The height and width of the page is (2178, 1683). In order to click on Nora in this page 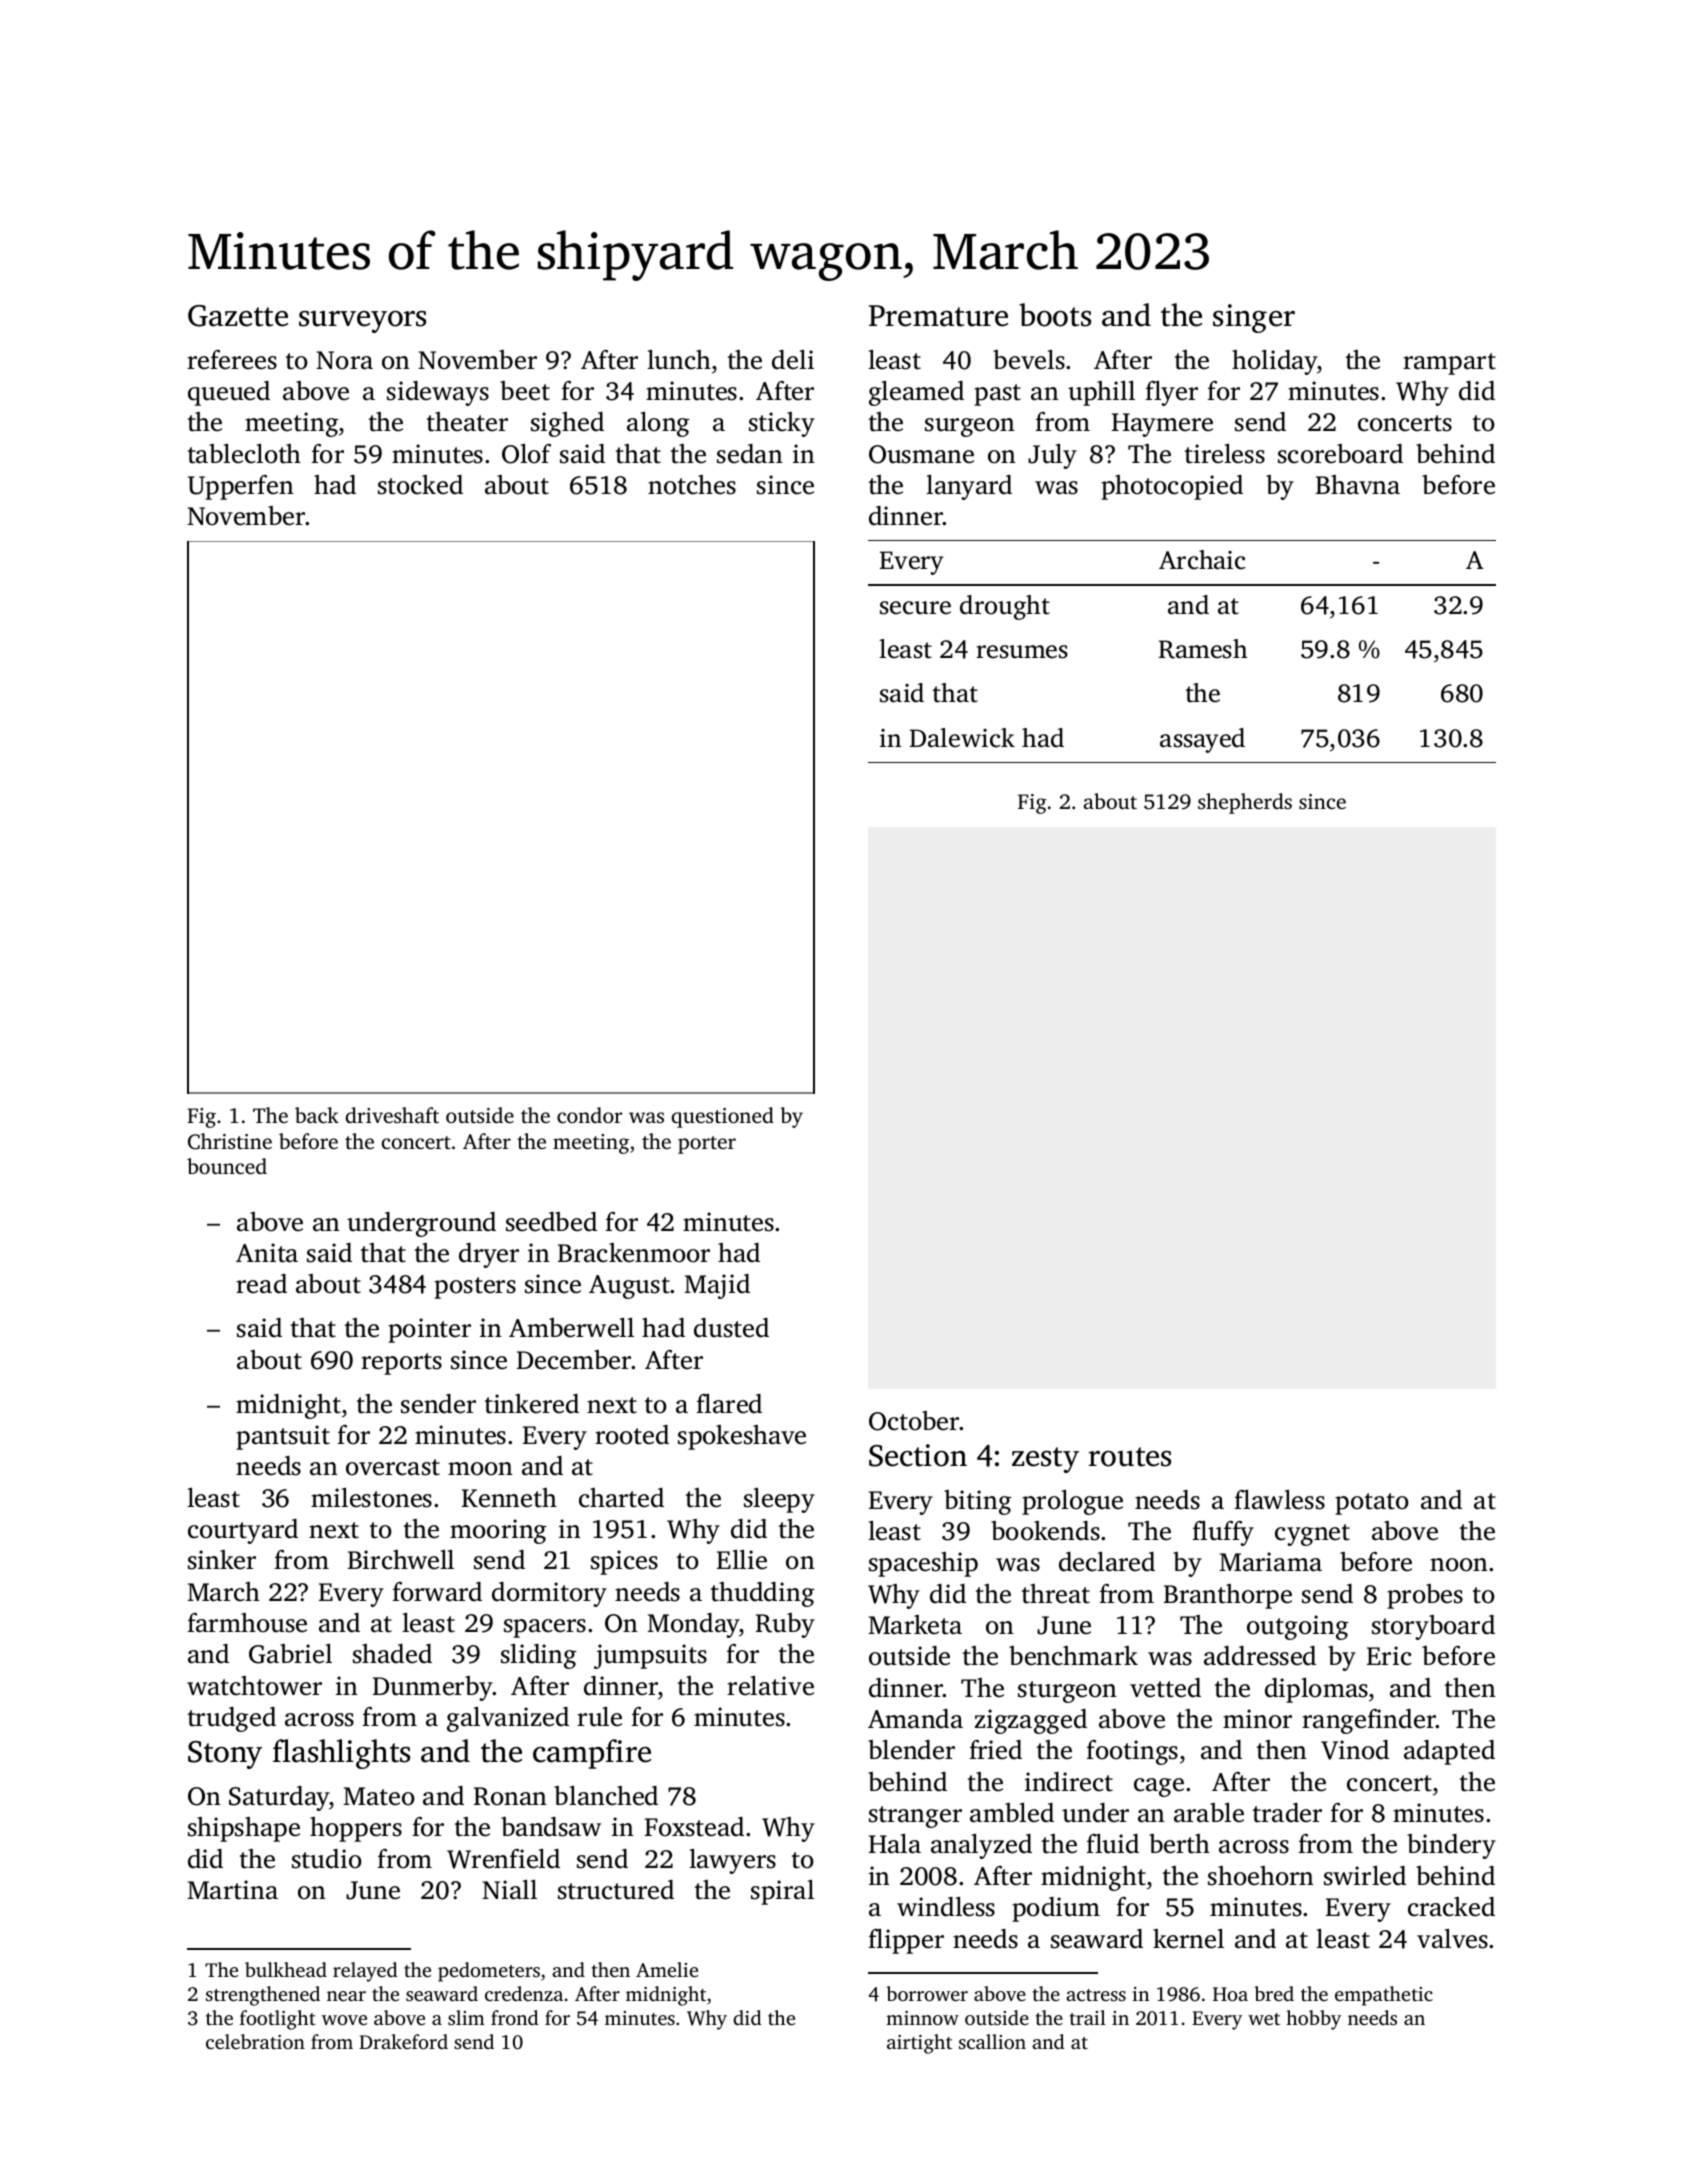, I will do `click(344, 360)`.
